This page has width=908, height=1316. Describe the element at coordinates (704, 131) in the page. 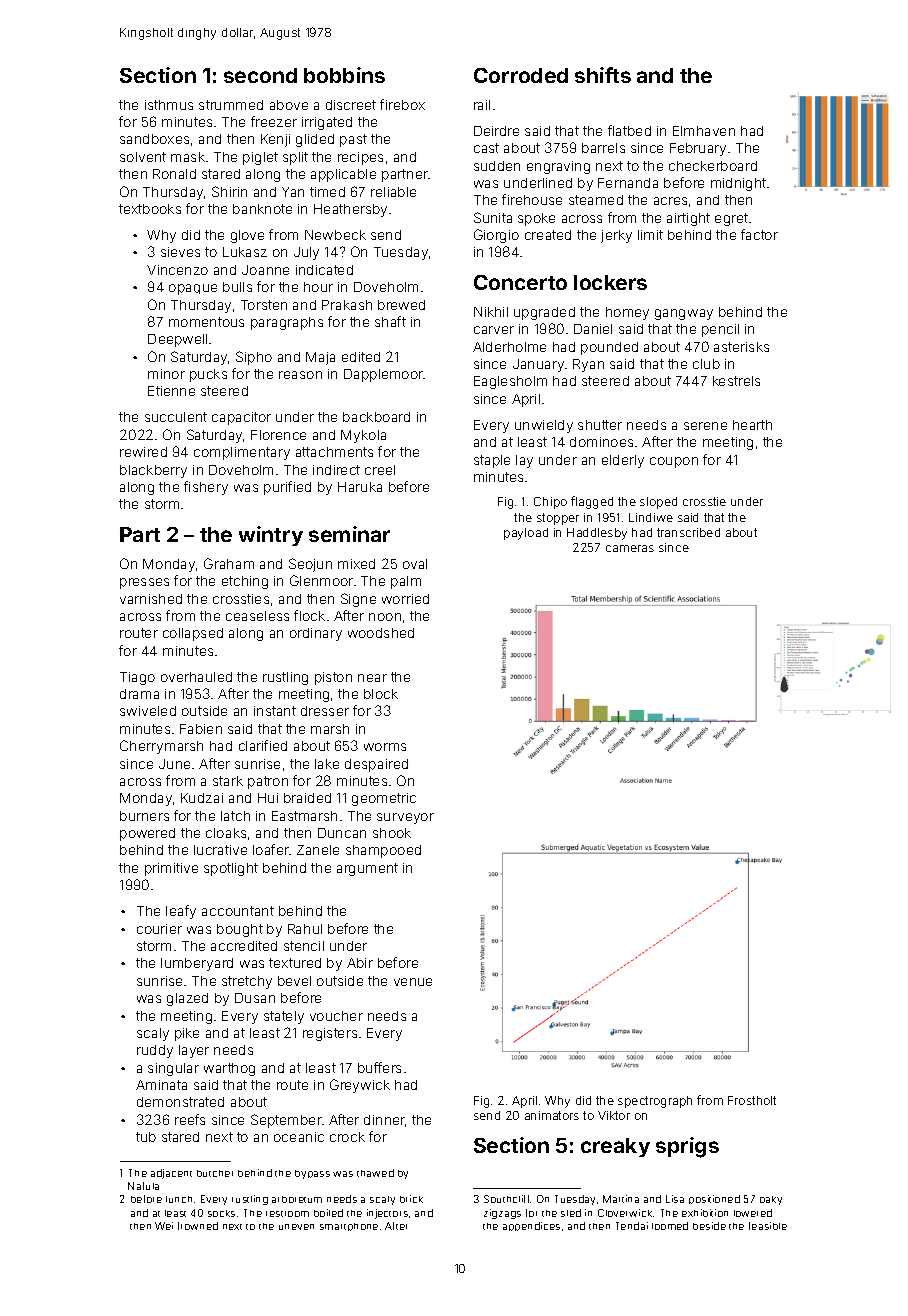

I see `Elmhaven` at that location.
